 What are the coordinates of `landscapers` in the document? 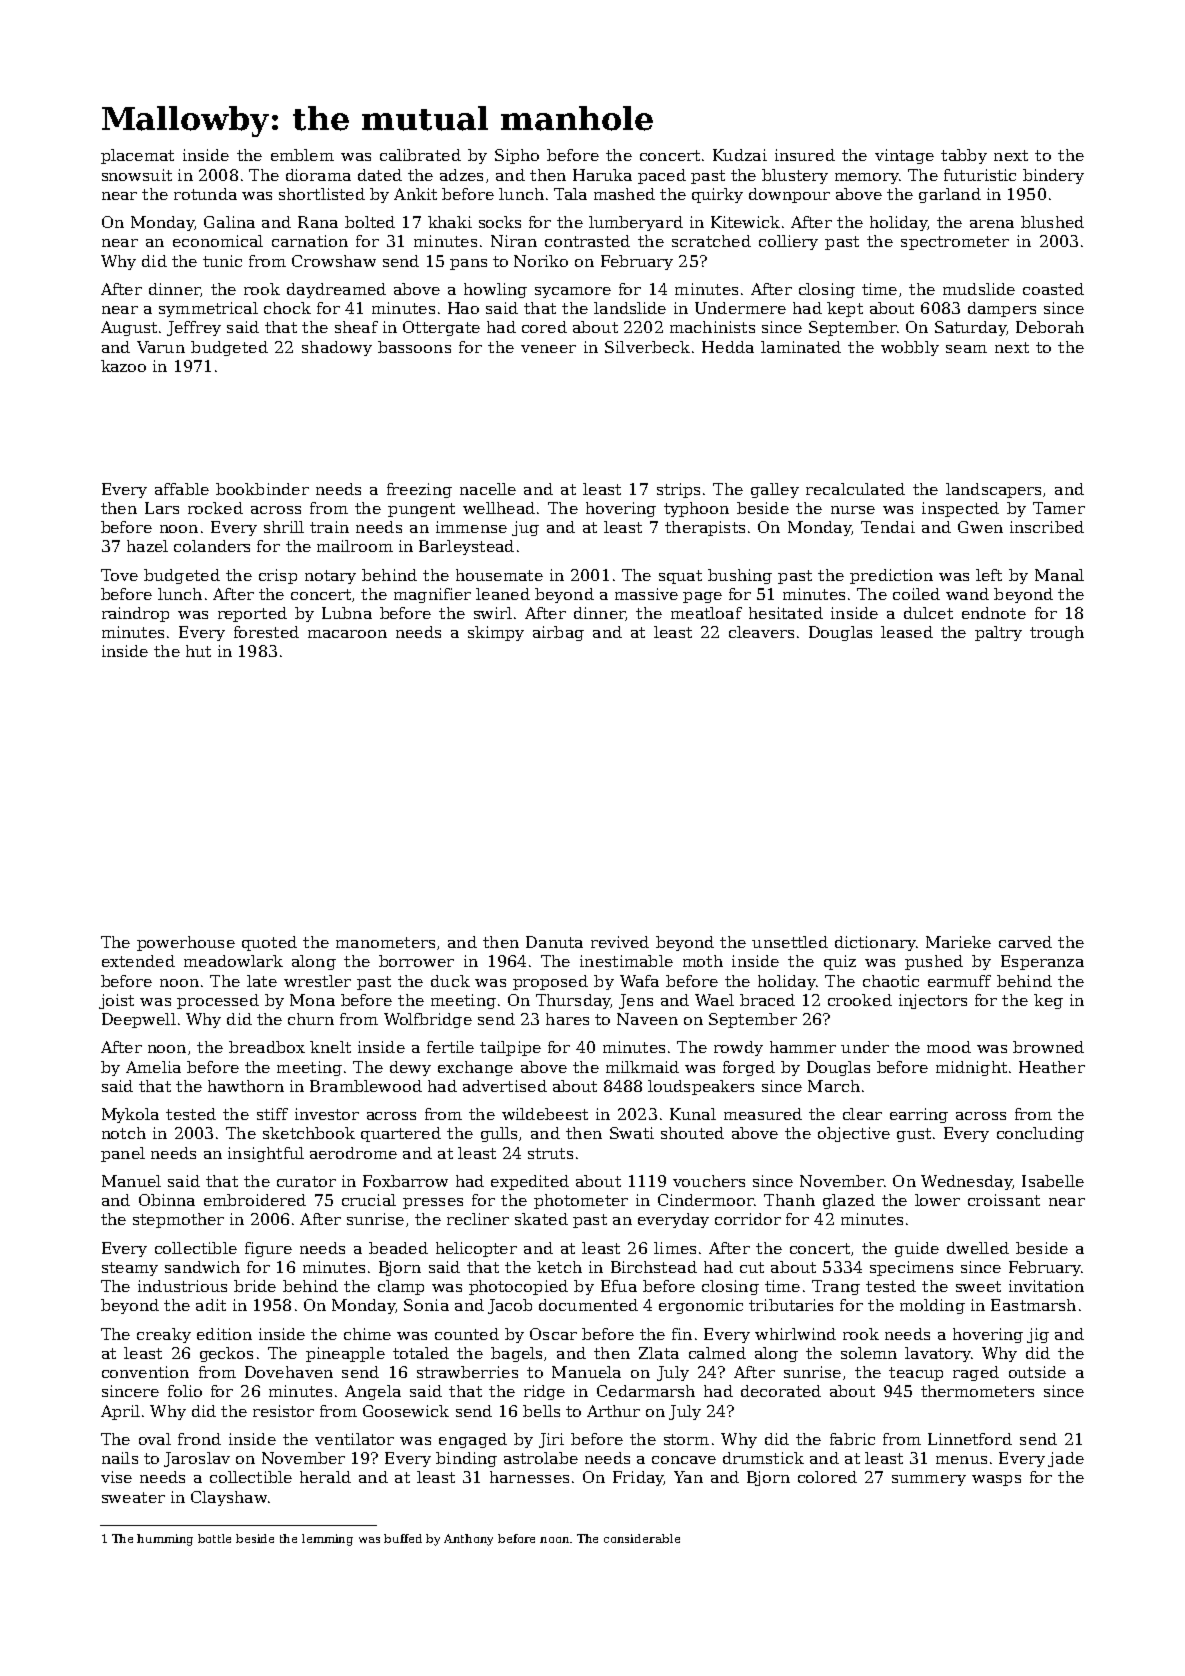 It's located at (993, 490).
